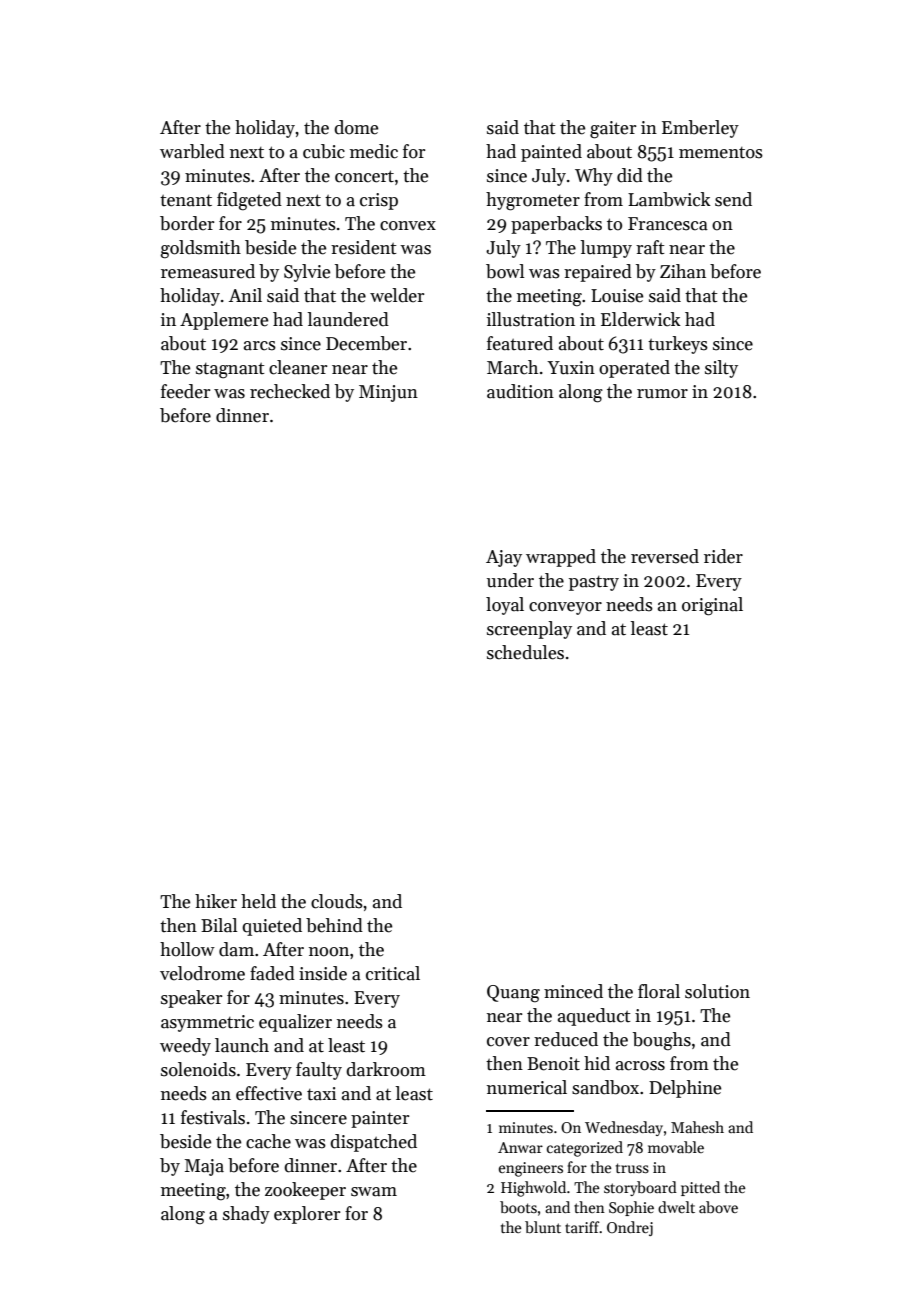  I want to click on Emberley, so click(700, 129).
